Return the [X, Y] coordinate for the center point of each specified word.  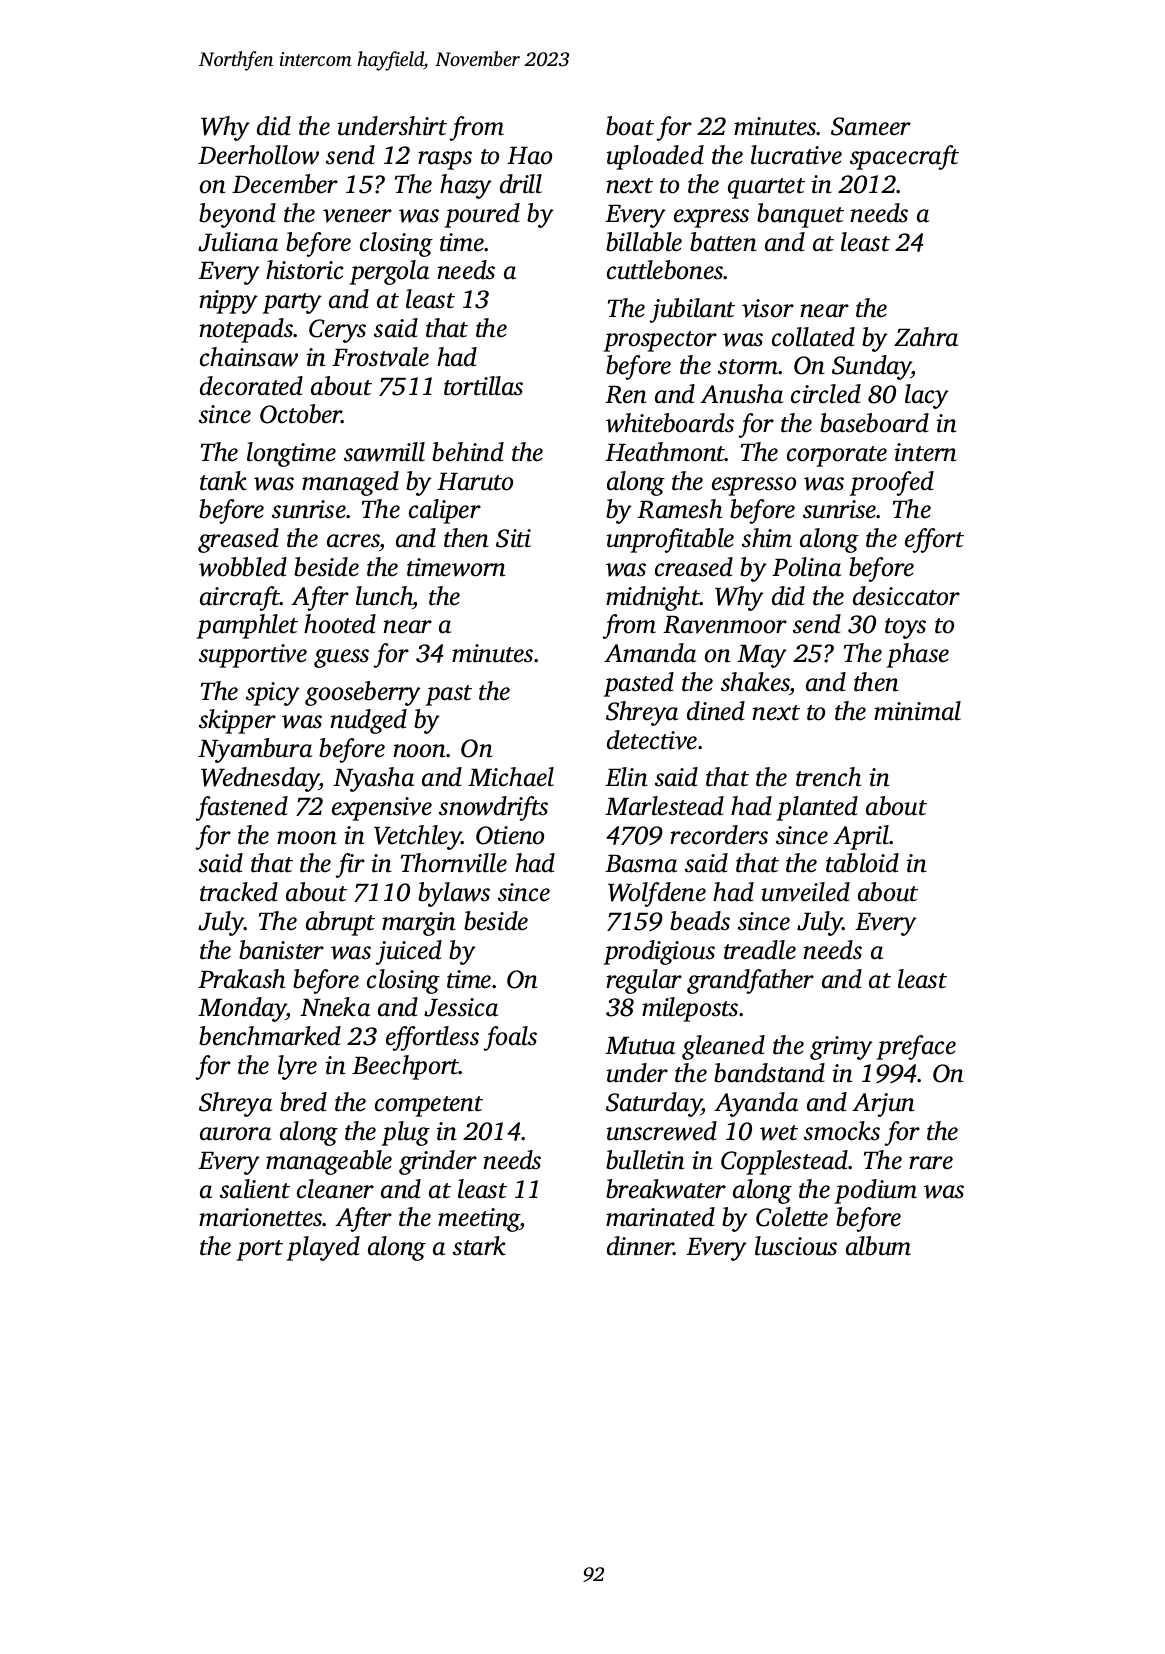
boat [630, 126]
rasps [445, 160]
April [861, 837]
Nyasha [373, 779]
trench [828, 777]
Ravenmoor [725, 625]
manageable [329, 1162]
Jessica [461, 1007]
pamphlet [247, 626]
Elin [626, 777]
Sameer [871, 126]
